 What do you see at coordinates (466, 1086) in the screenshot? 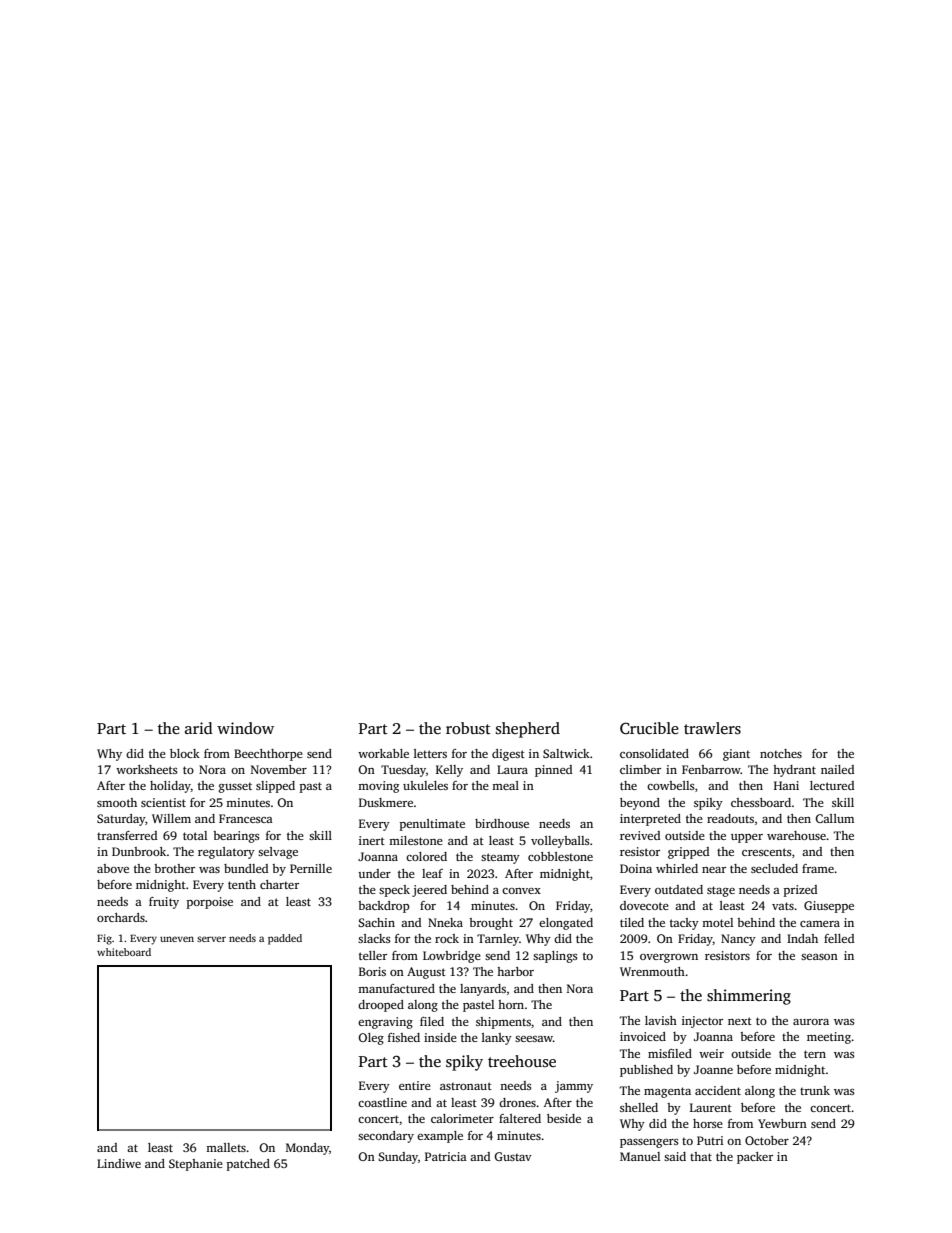
I see `astronaut` at bounding box center [466, 1086].
